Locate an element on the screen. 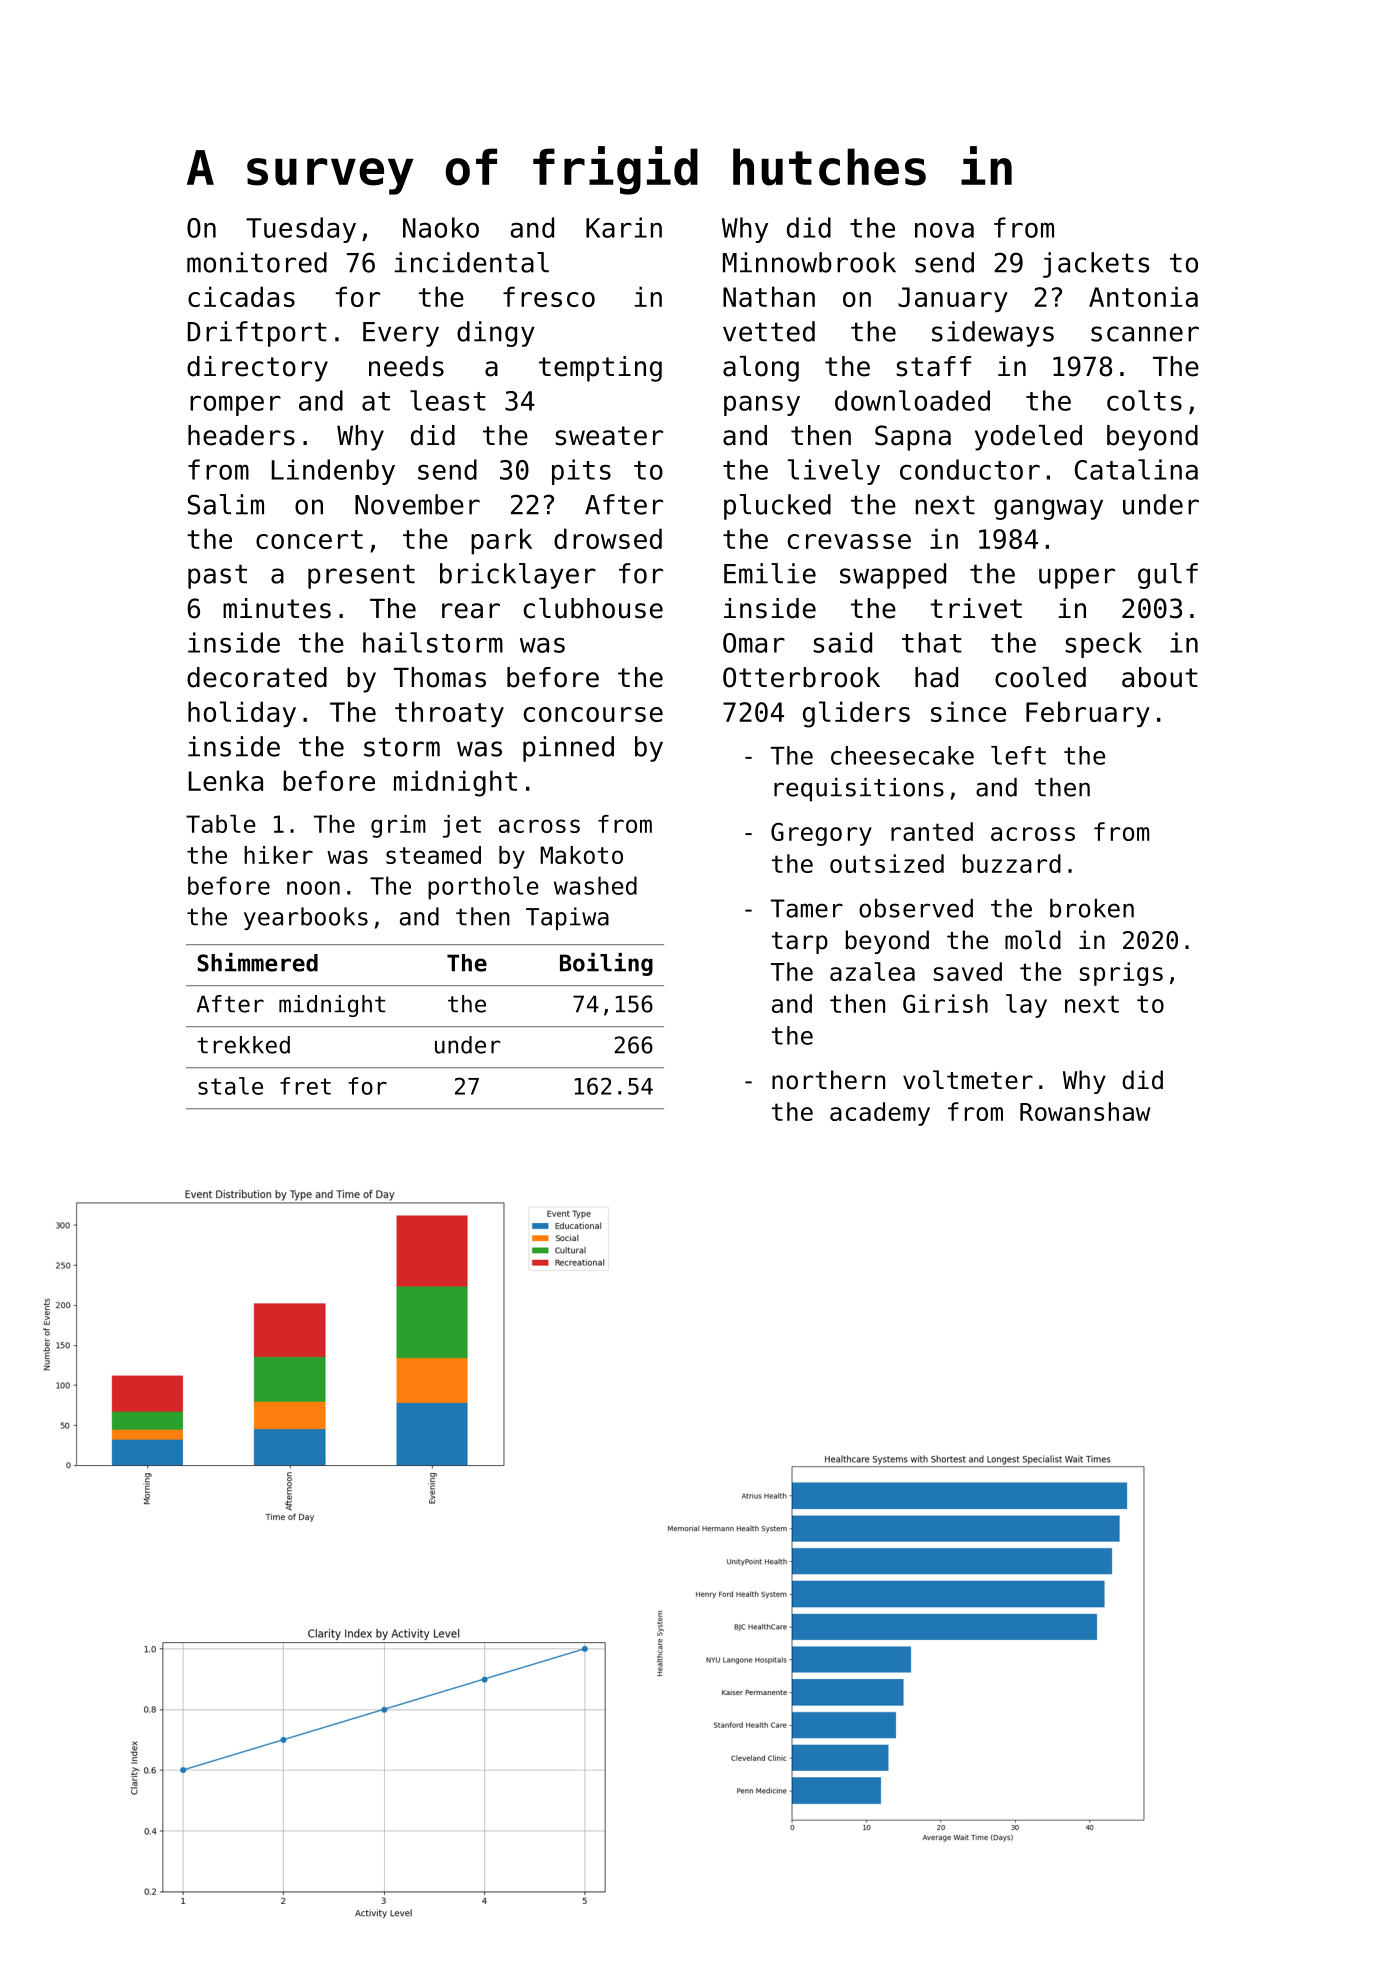 The width and height of the screenshot is (1386, 1969). fret is located at coordinates (305, 1086).
